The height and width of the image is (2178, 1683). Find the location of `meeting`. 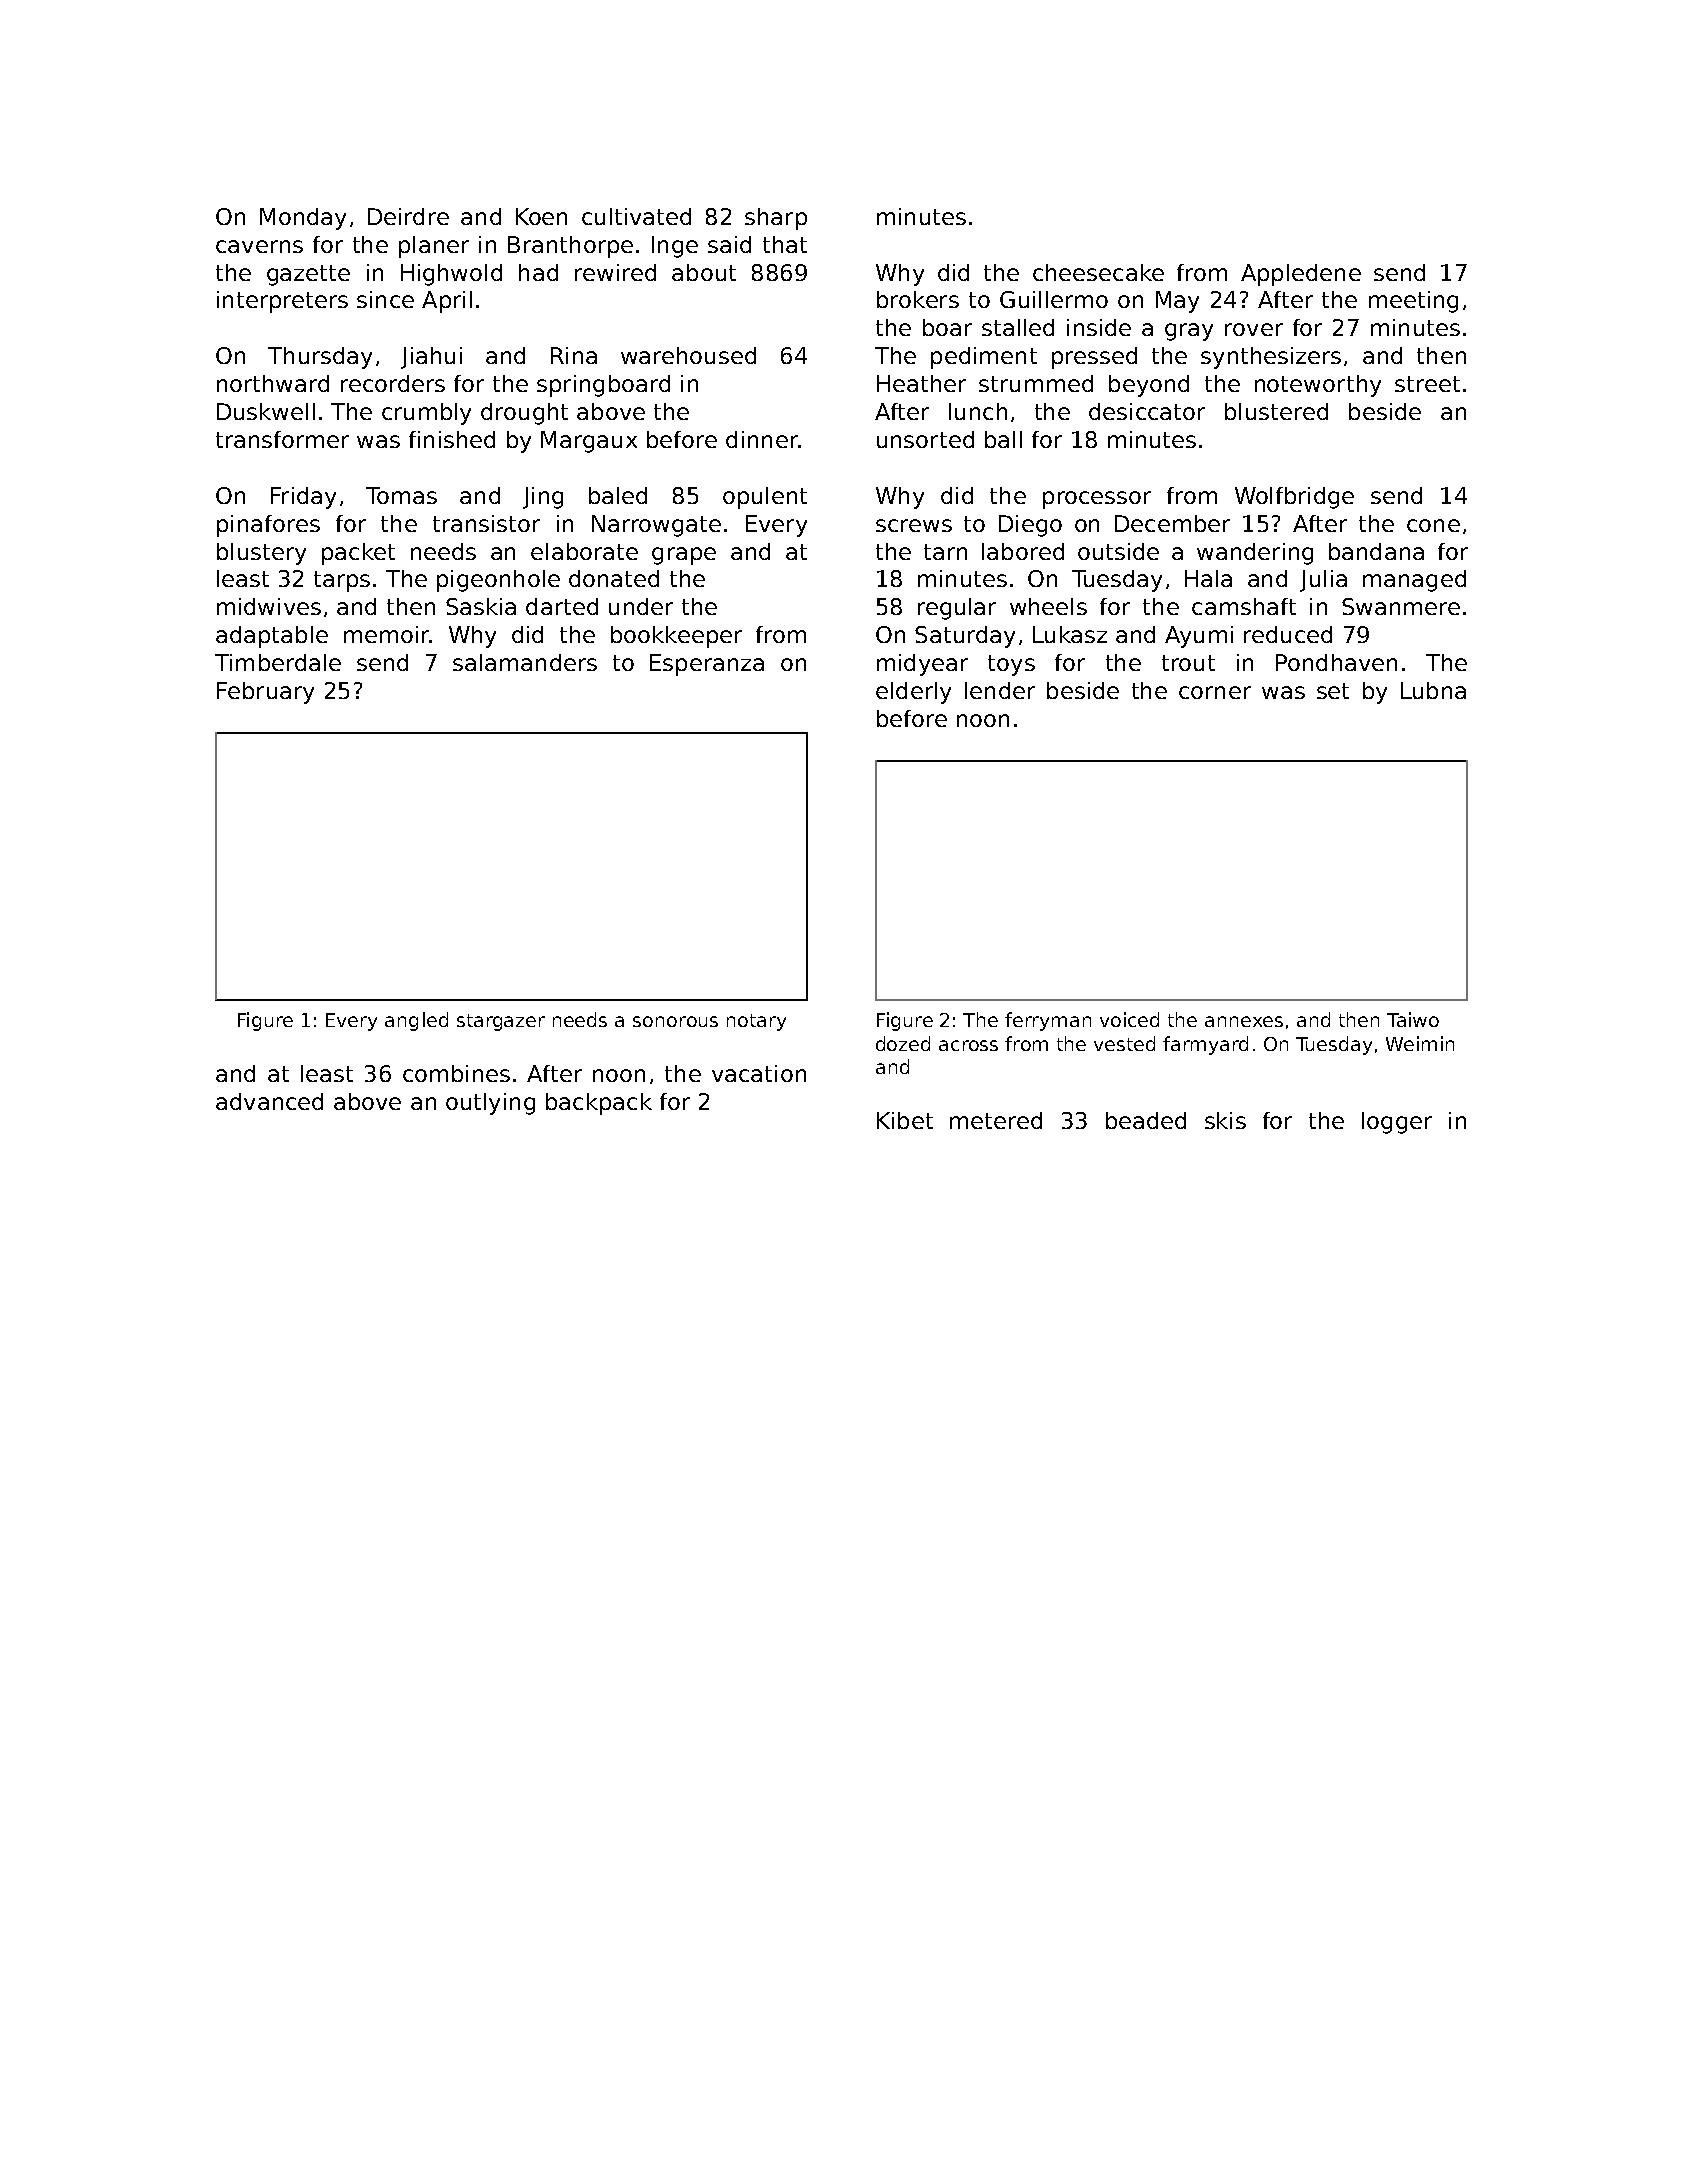

meeting is located at coordinates (1413, 302).
